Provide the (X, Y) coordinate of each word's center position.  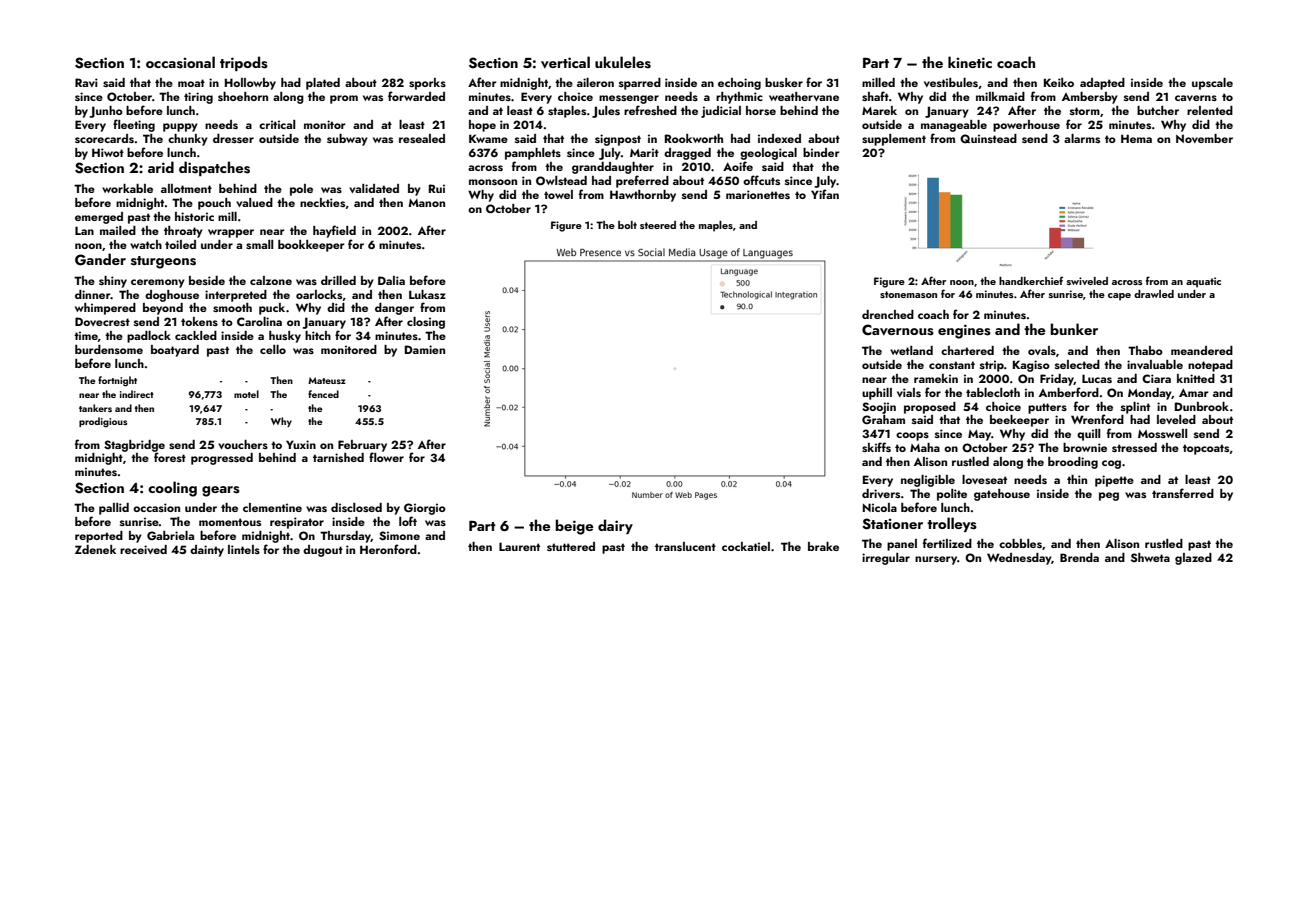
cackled (196, 335)
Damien (425, 349)
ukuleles (623, 62)
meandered (1202, 350)
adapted (1102, 84)
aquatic (1203, 282)
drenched (888, 314)
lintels (244, 549)
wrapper (231, 233)
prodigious (103, 422)
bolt (627, 225)
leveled (1176, 419)
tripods (244, 63)
